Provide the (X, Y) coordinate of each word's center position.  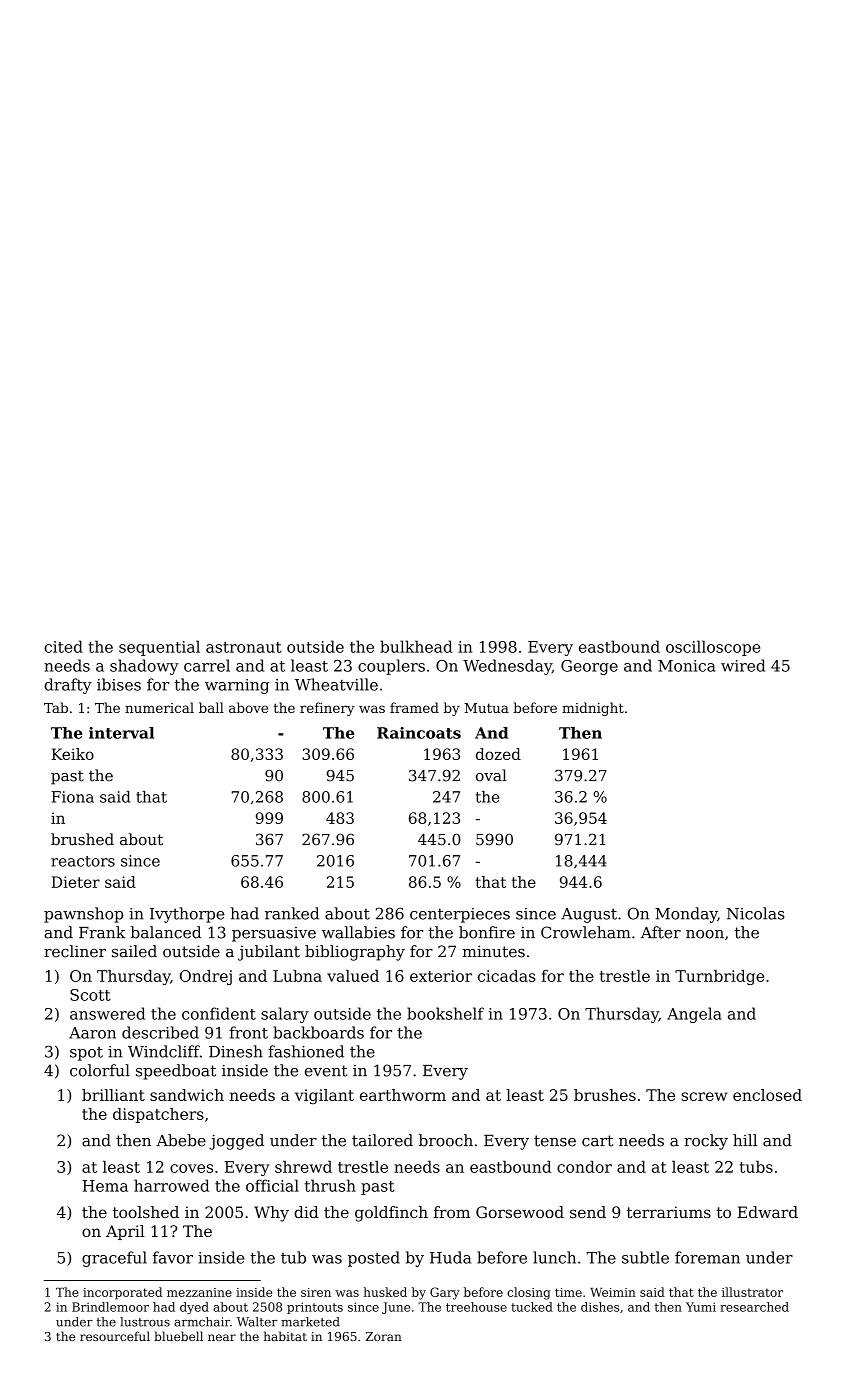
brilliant (113, 1095)
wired (743, 665)
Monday (686, 915)
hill (745, 1140)
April (125, 1232)
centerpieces (460, 915)
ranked (292, 913)
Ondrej (206, 977)
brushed (82, 839)
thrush (330, 1185)
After (661, 932)
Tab (56, 707)
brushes (605, 1095)
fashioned (306, 1051)
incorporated (122, 1293)
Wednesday (507, 667)
